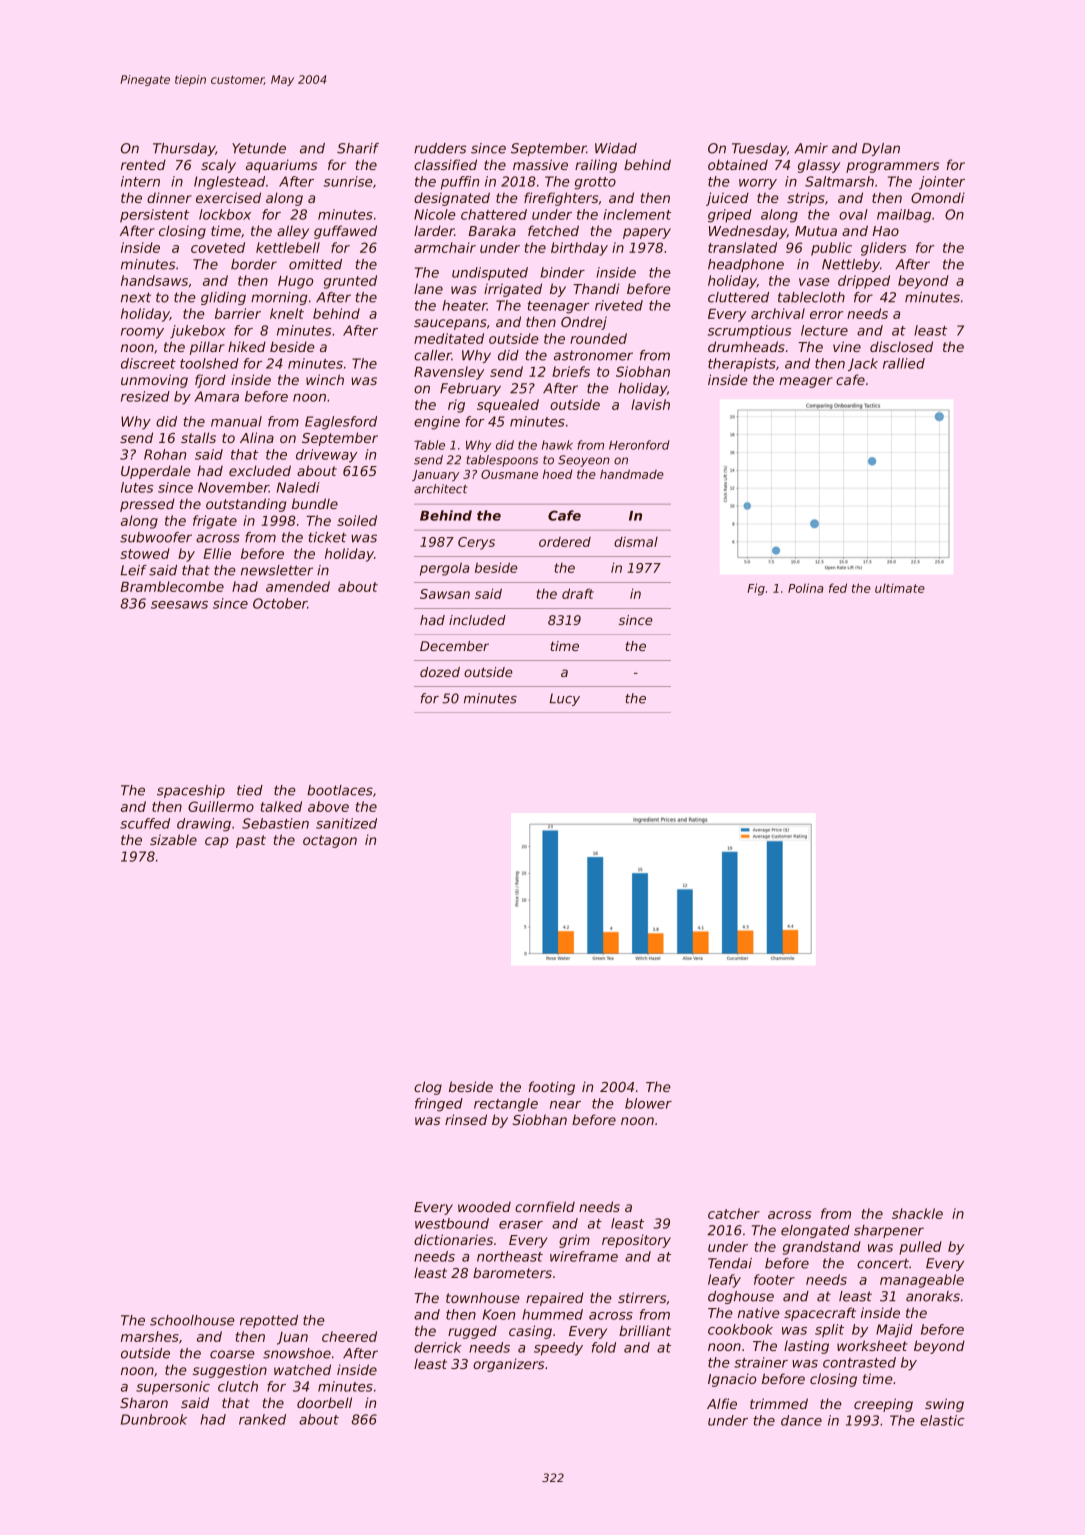 This screenshot has height=1535, width=1085. Describe the element at coordinates (917, 1213) in the screenshot. I see `shackle` at that location.
